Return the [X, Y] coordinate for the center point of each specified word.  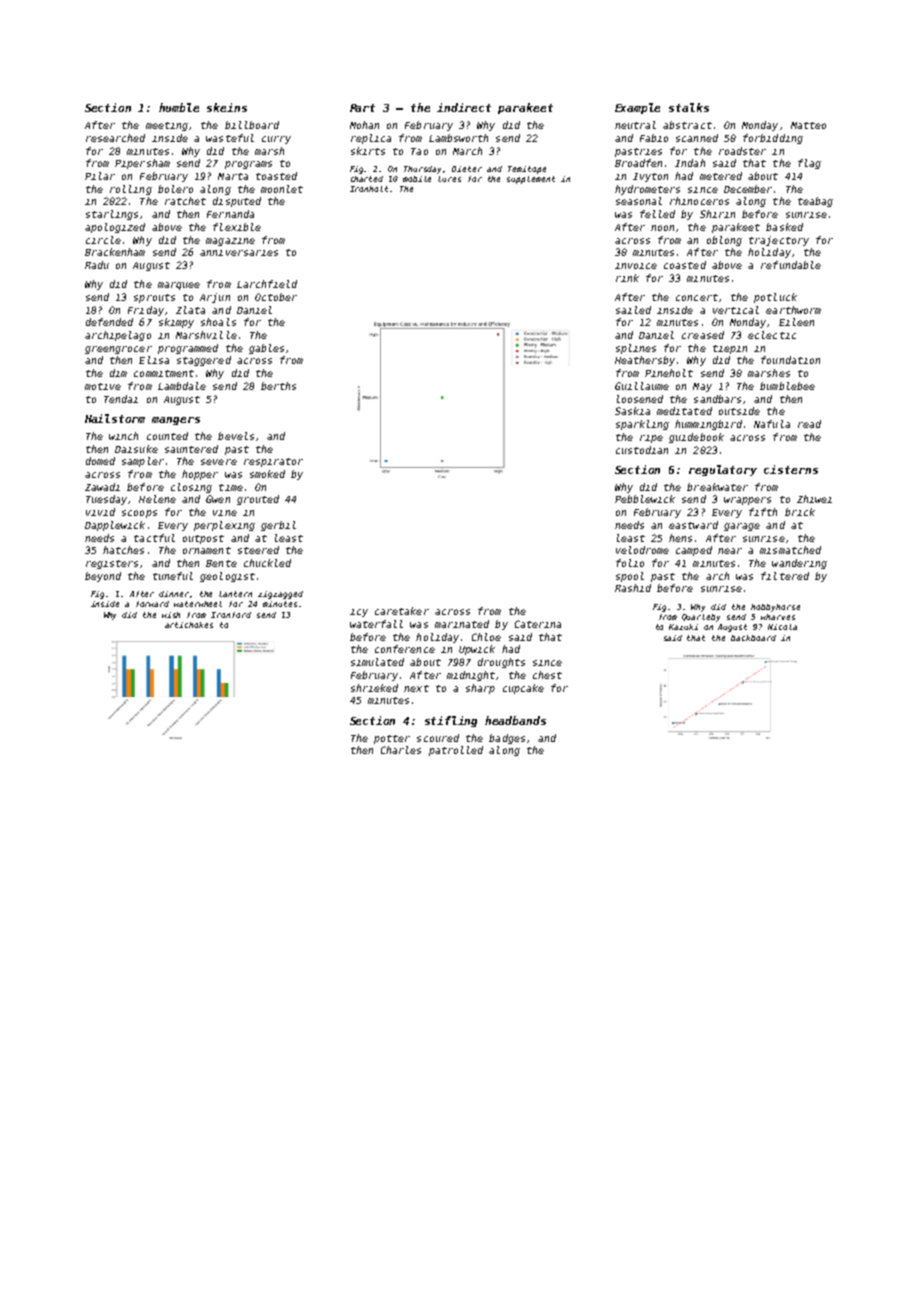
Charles [401, 750]
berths [278, 386]
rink [627, 278]
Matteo [808, 125]
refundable [791, 265]
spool [630, 577]
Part [362, 108]
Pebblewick [645, 499]
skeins [227, 107]
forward [152, 604]
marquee [179, 286]
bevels [236, 436]
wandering [799, 564]
